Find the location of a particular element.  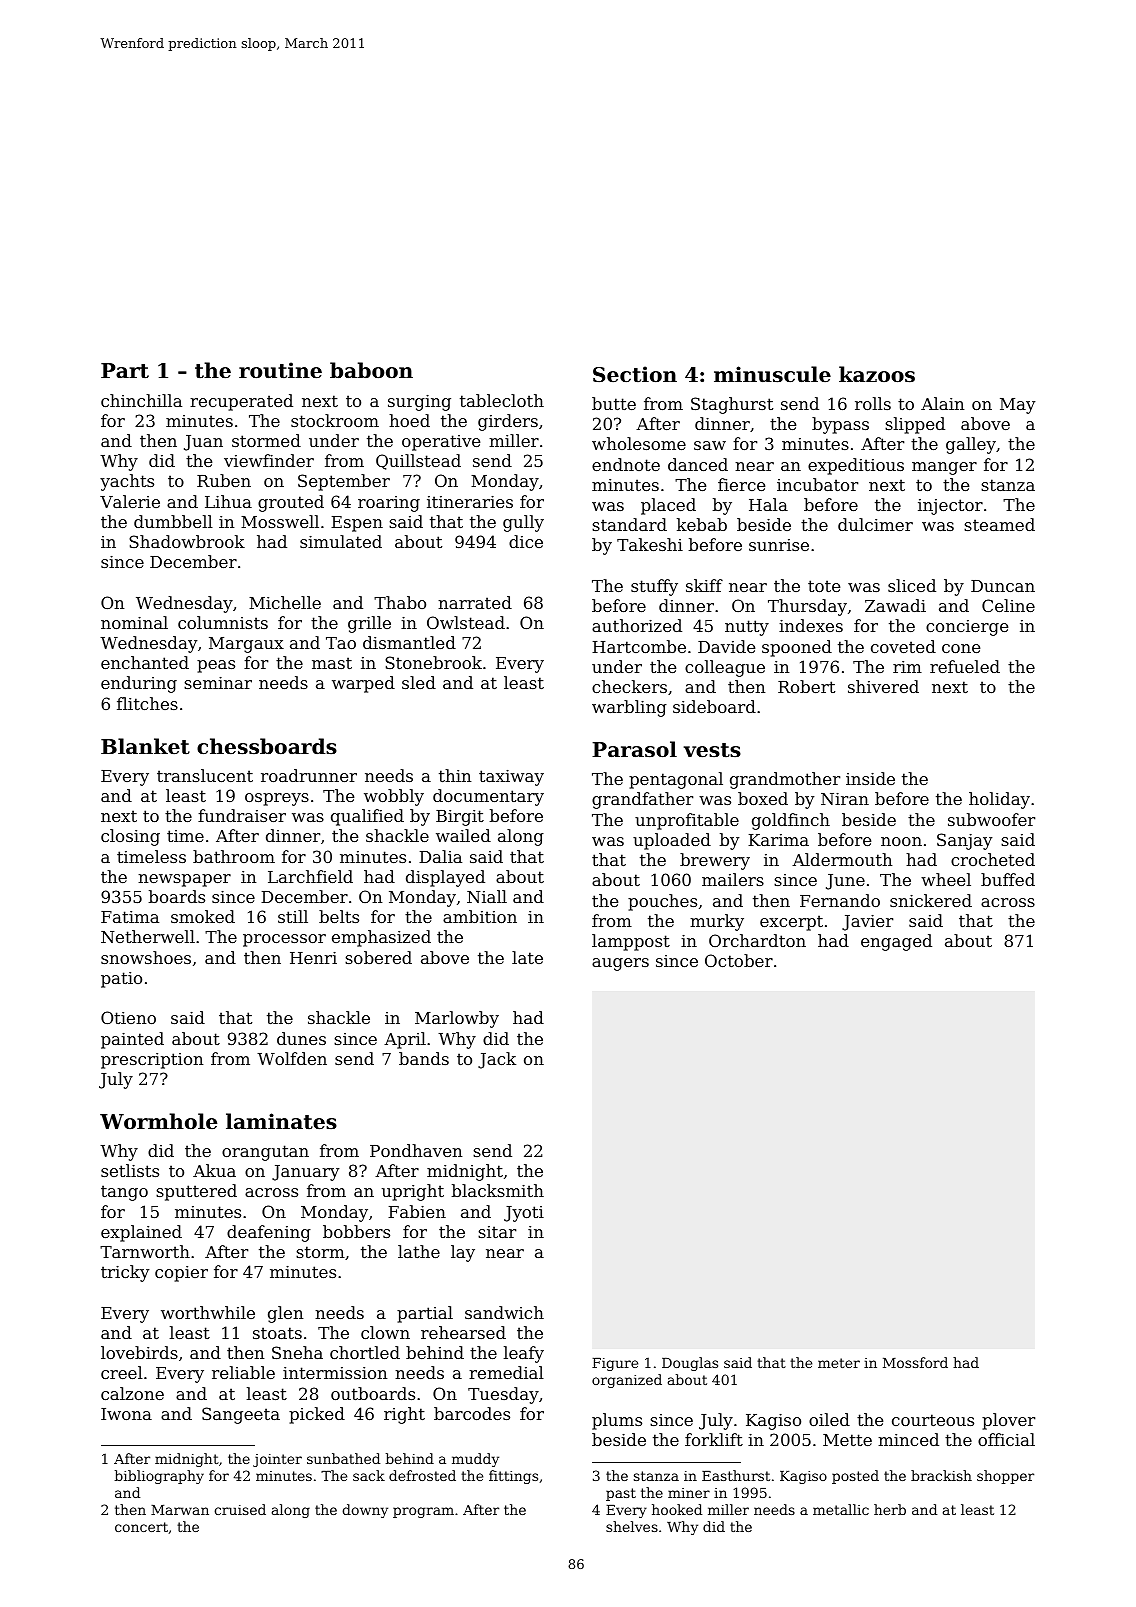

sled is located at coordinates (419, 682).
